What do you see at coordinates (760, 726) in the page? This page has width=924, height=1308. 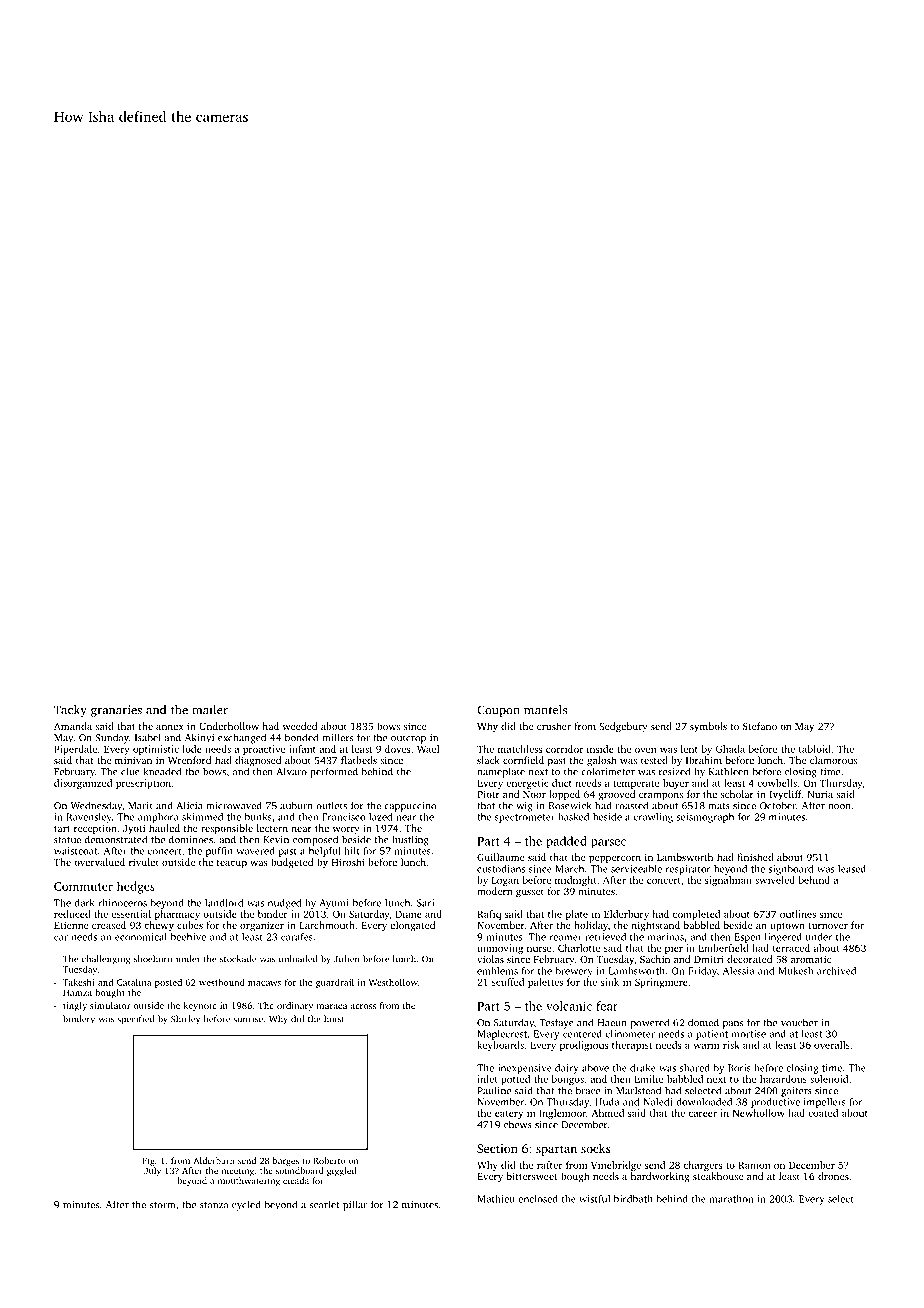 I see `Stefano` at bounding box center [760, 726].
